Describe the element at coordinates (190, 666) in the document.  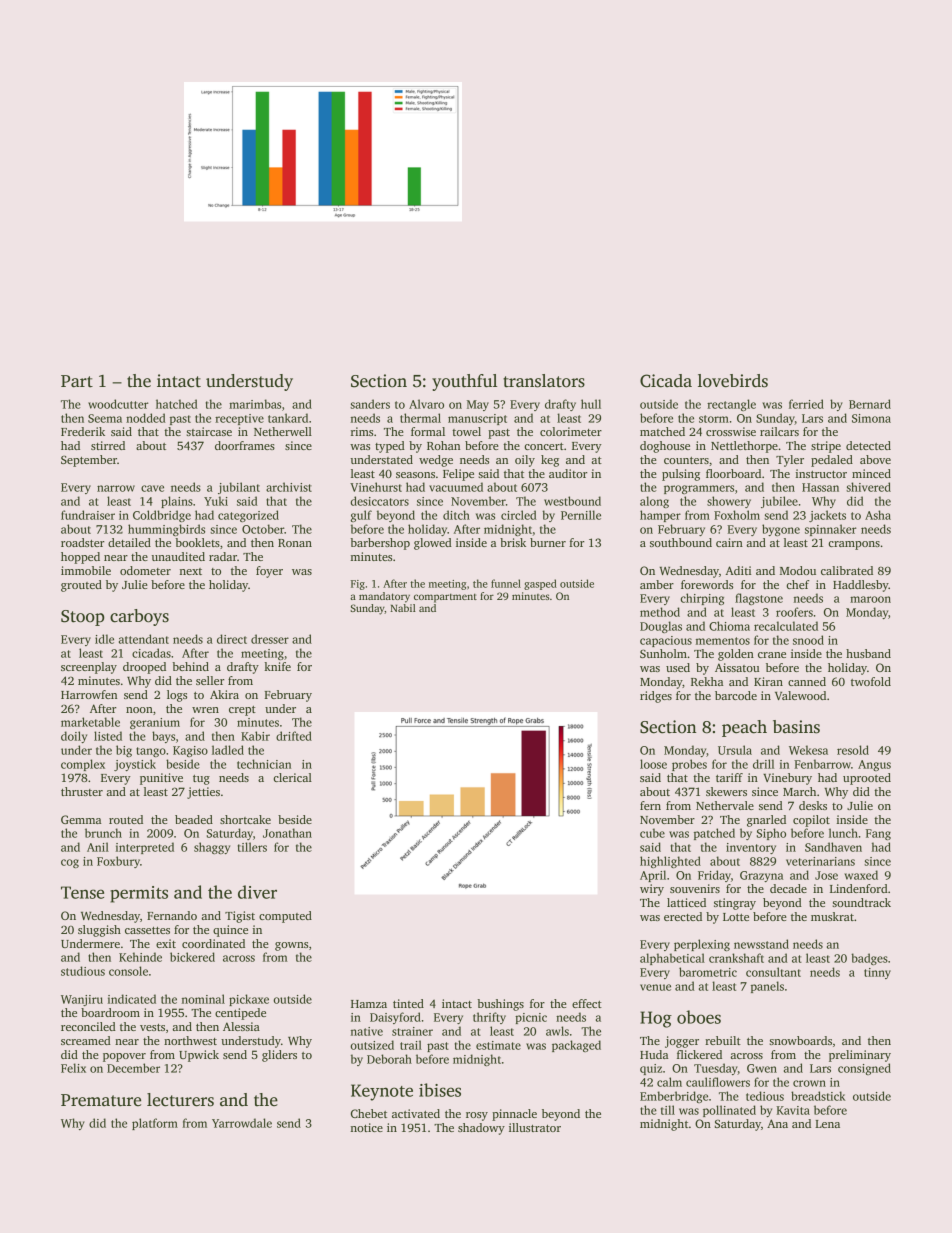
I see `behind` at that location.
